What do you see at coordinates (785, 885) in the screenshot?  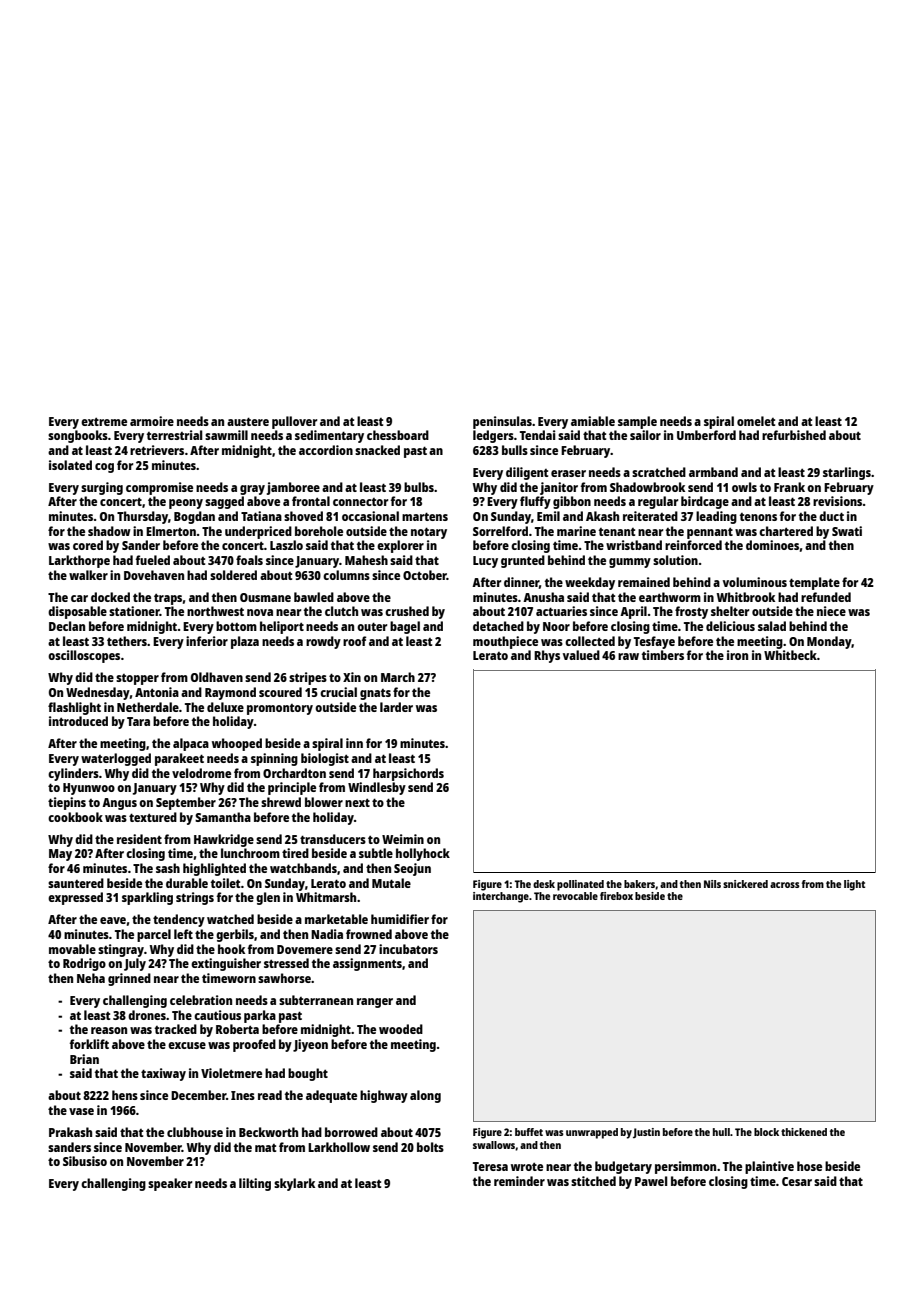 I see `across` at bounding box center [785, 885].
